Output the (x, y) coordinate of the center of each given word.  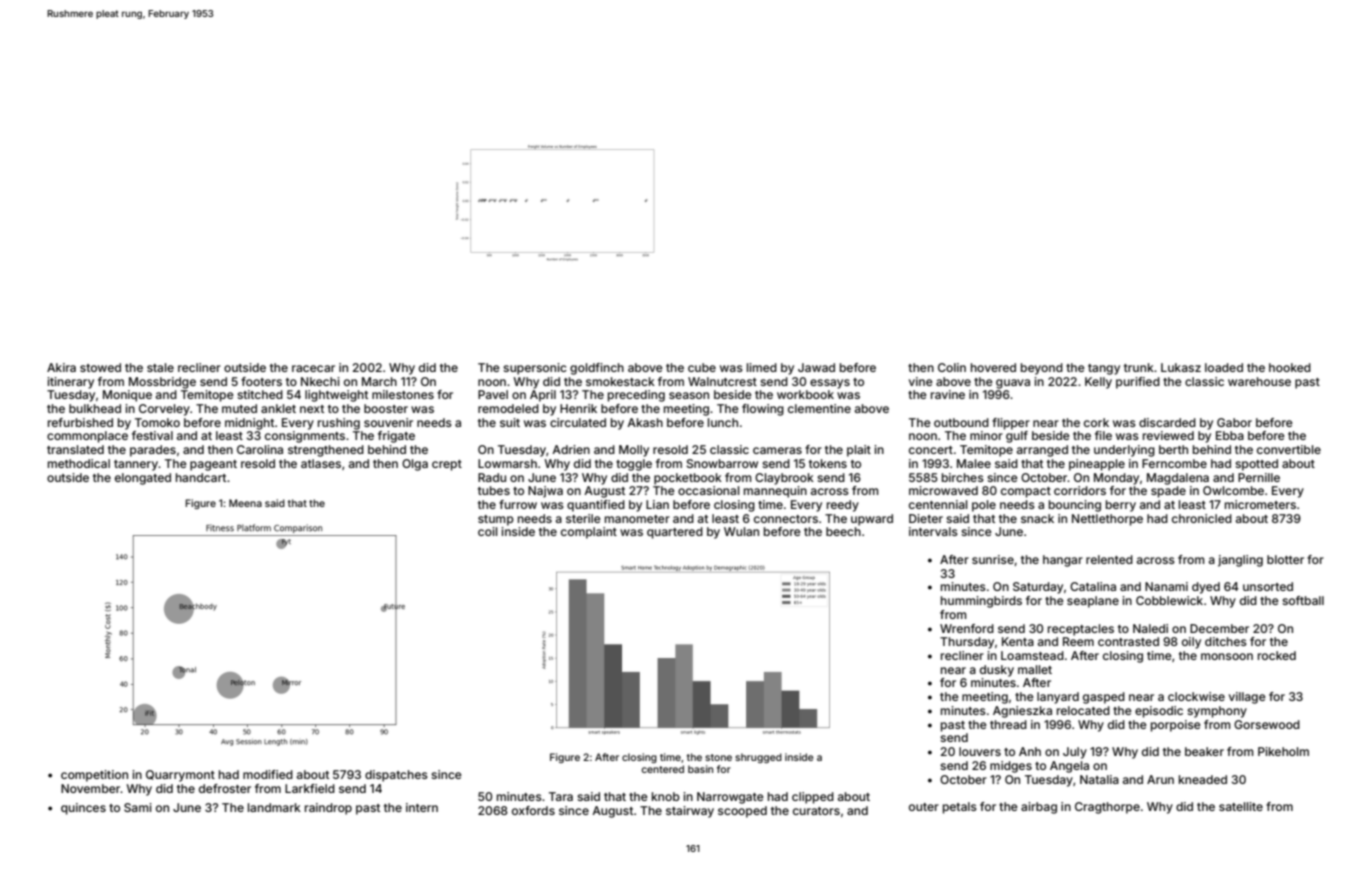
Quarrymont (180, 776)
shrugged (758, 758)
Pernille (1259, 477)
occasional (709, 490)
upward (872, 520)
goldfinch (597, 369)
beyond (1042, 369)
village (1247, 698)
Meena (245, 503)
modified (268, 774)
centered (663, 769)
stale (160, 367)
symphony (1217, 712)
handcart (201, 477)
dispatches (396, 776)
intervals (933, 531)
